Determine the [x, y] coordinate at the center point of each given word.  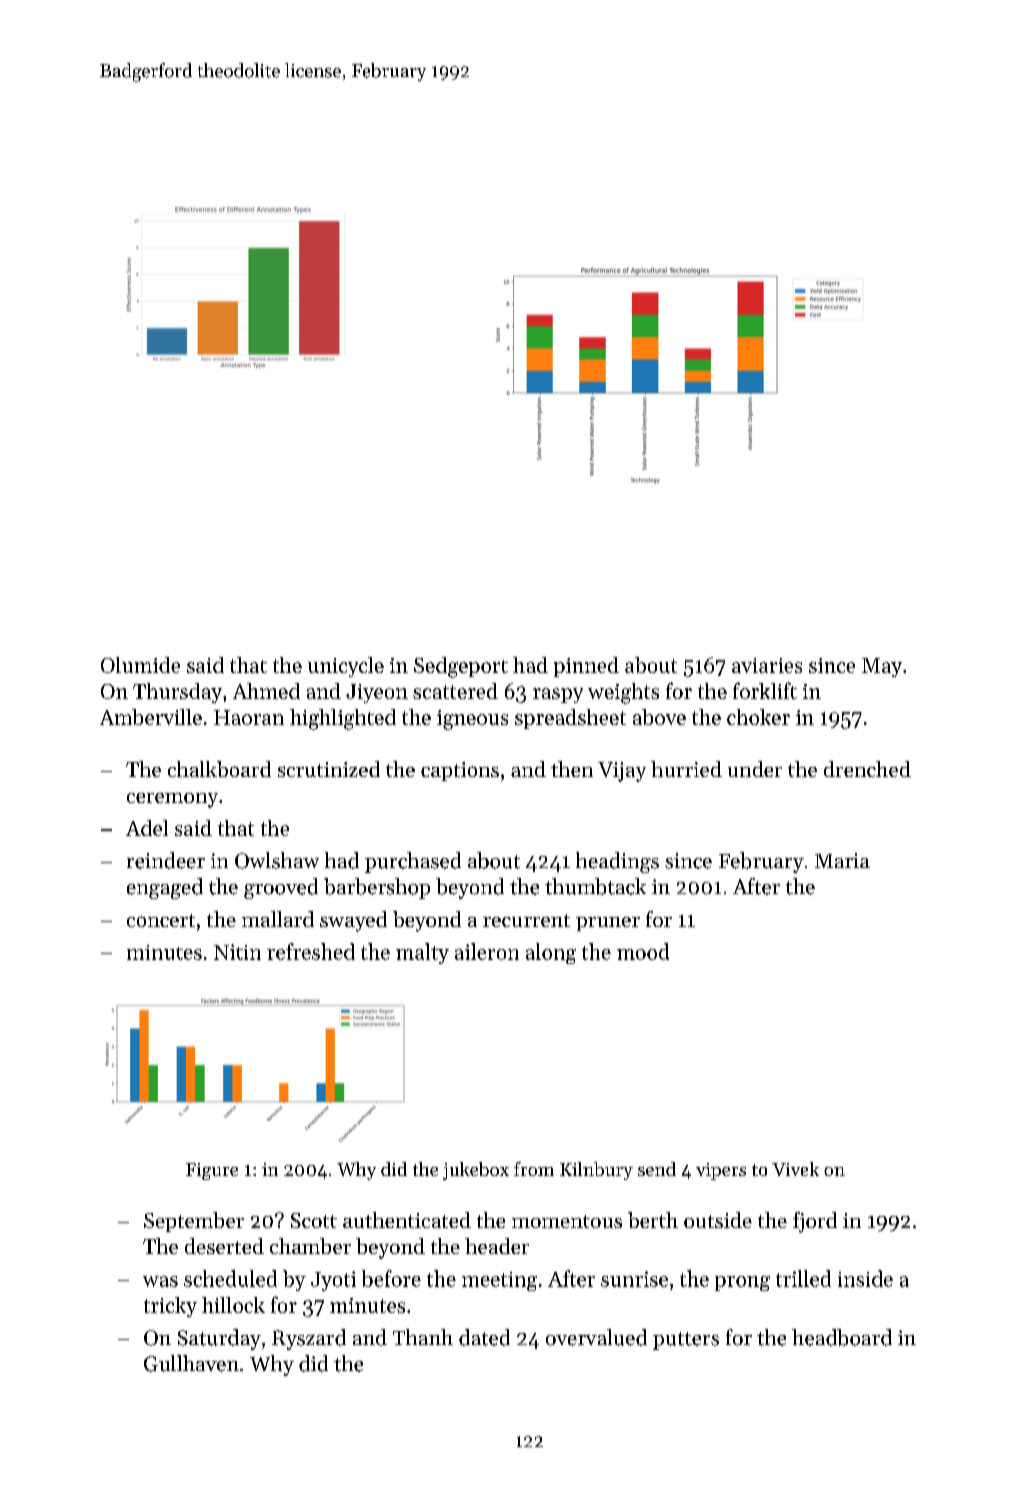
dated [484, 1337]
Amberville [151, 717]
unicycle [346, 667]
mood [643, 951]
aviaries [767, 665]
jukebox [476, 1171]
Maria [842, 860]
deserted [224, 1246]
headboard [842, 1337]
